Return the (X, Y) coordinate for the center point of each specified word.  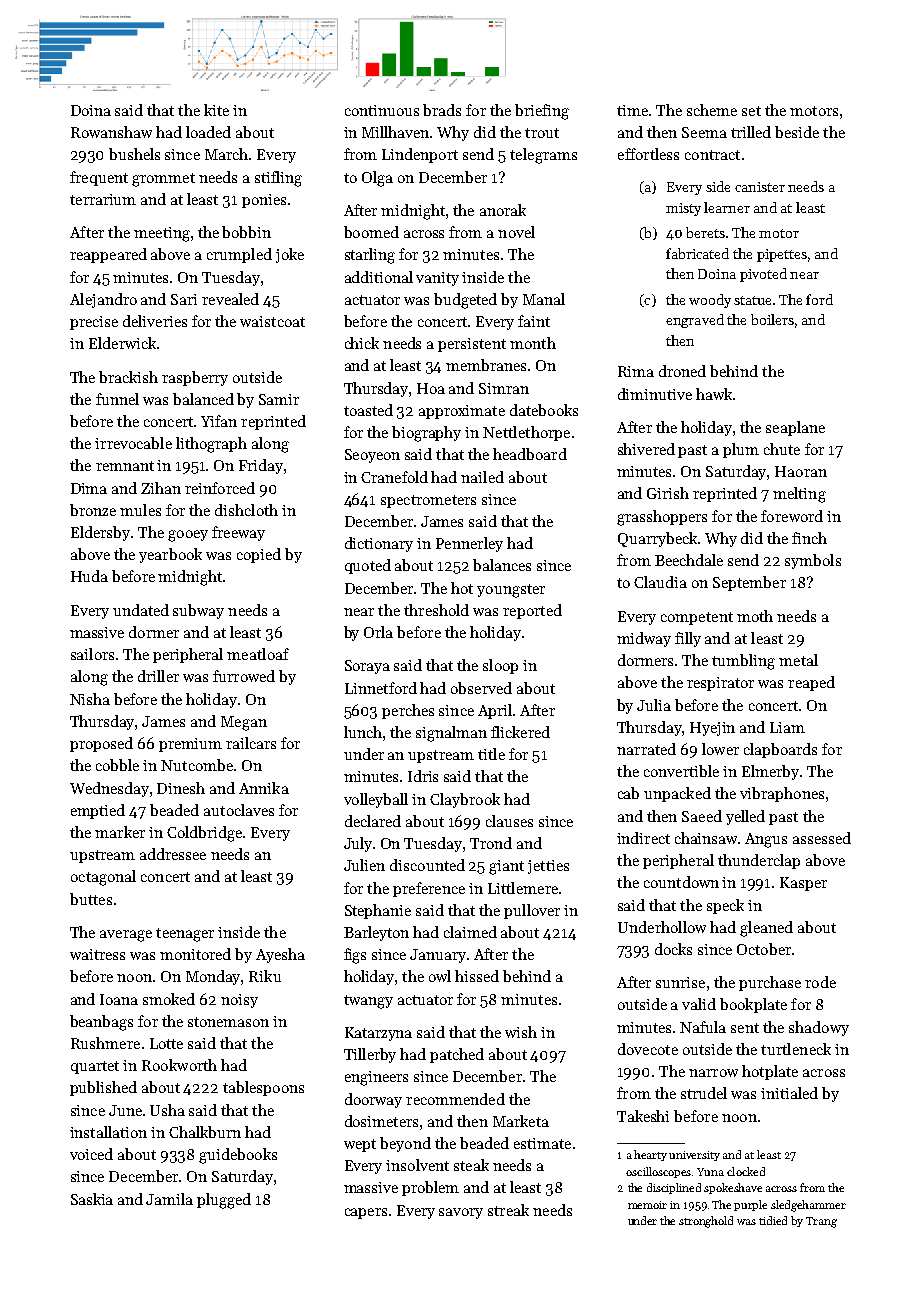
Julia (654, 705)
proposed (101, 744)
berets (705, 232)
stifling (278, 179)
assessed (822, 838)
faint (534, 321)
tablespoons (263, 1088)
